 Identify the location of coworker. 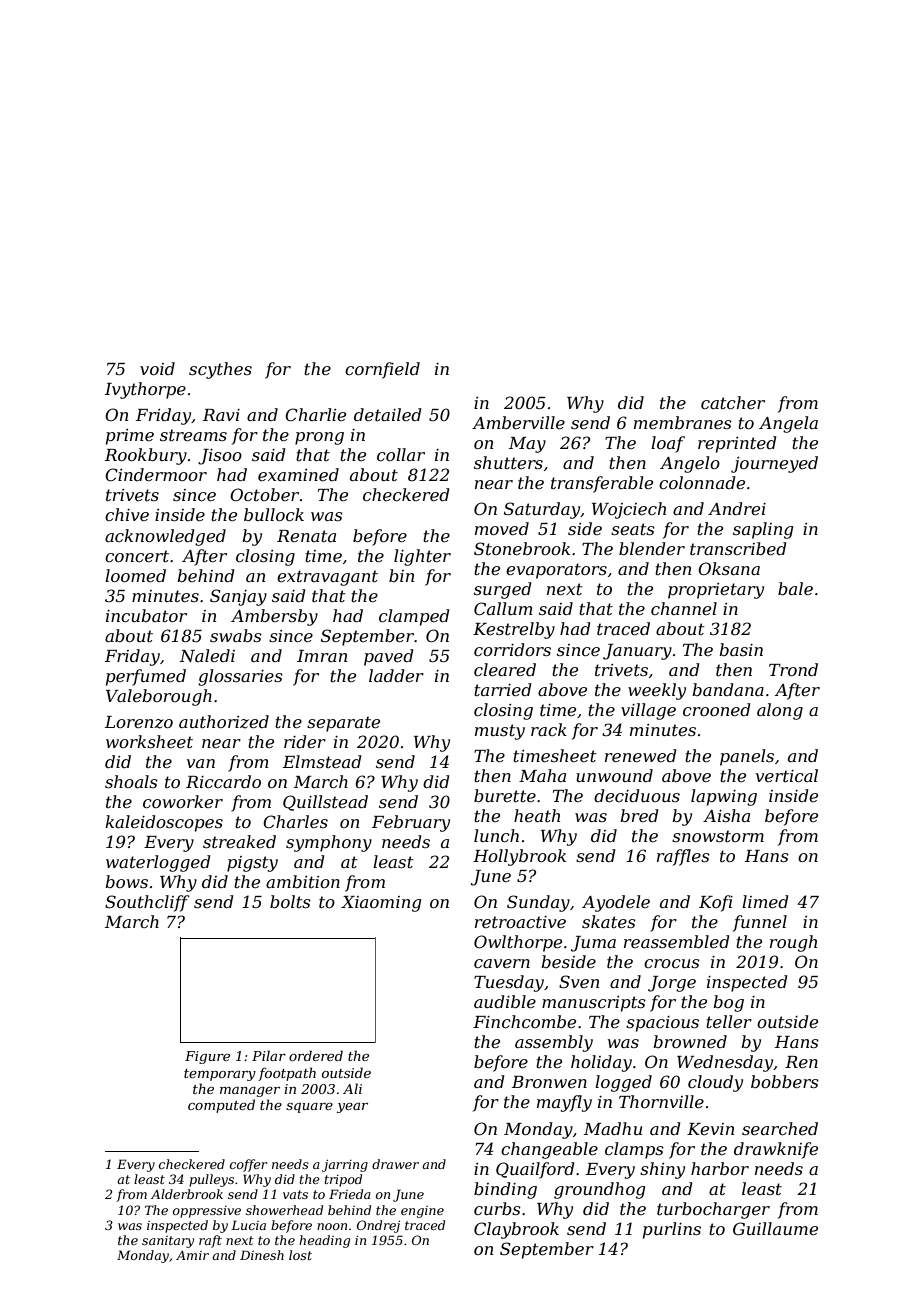
(183, 801).
